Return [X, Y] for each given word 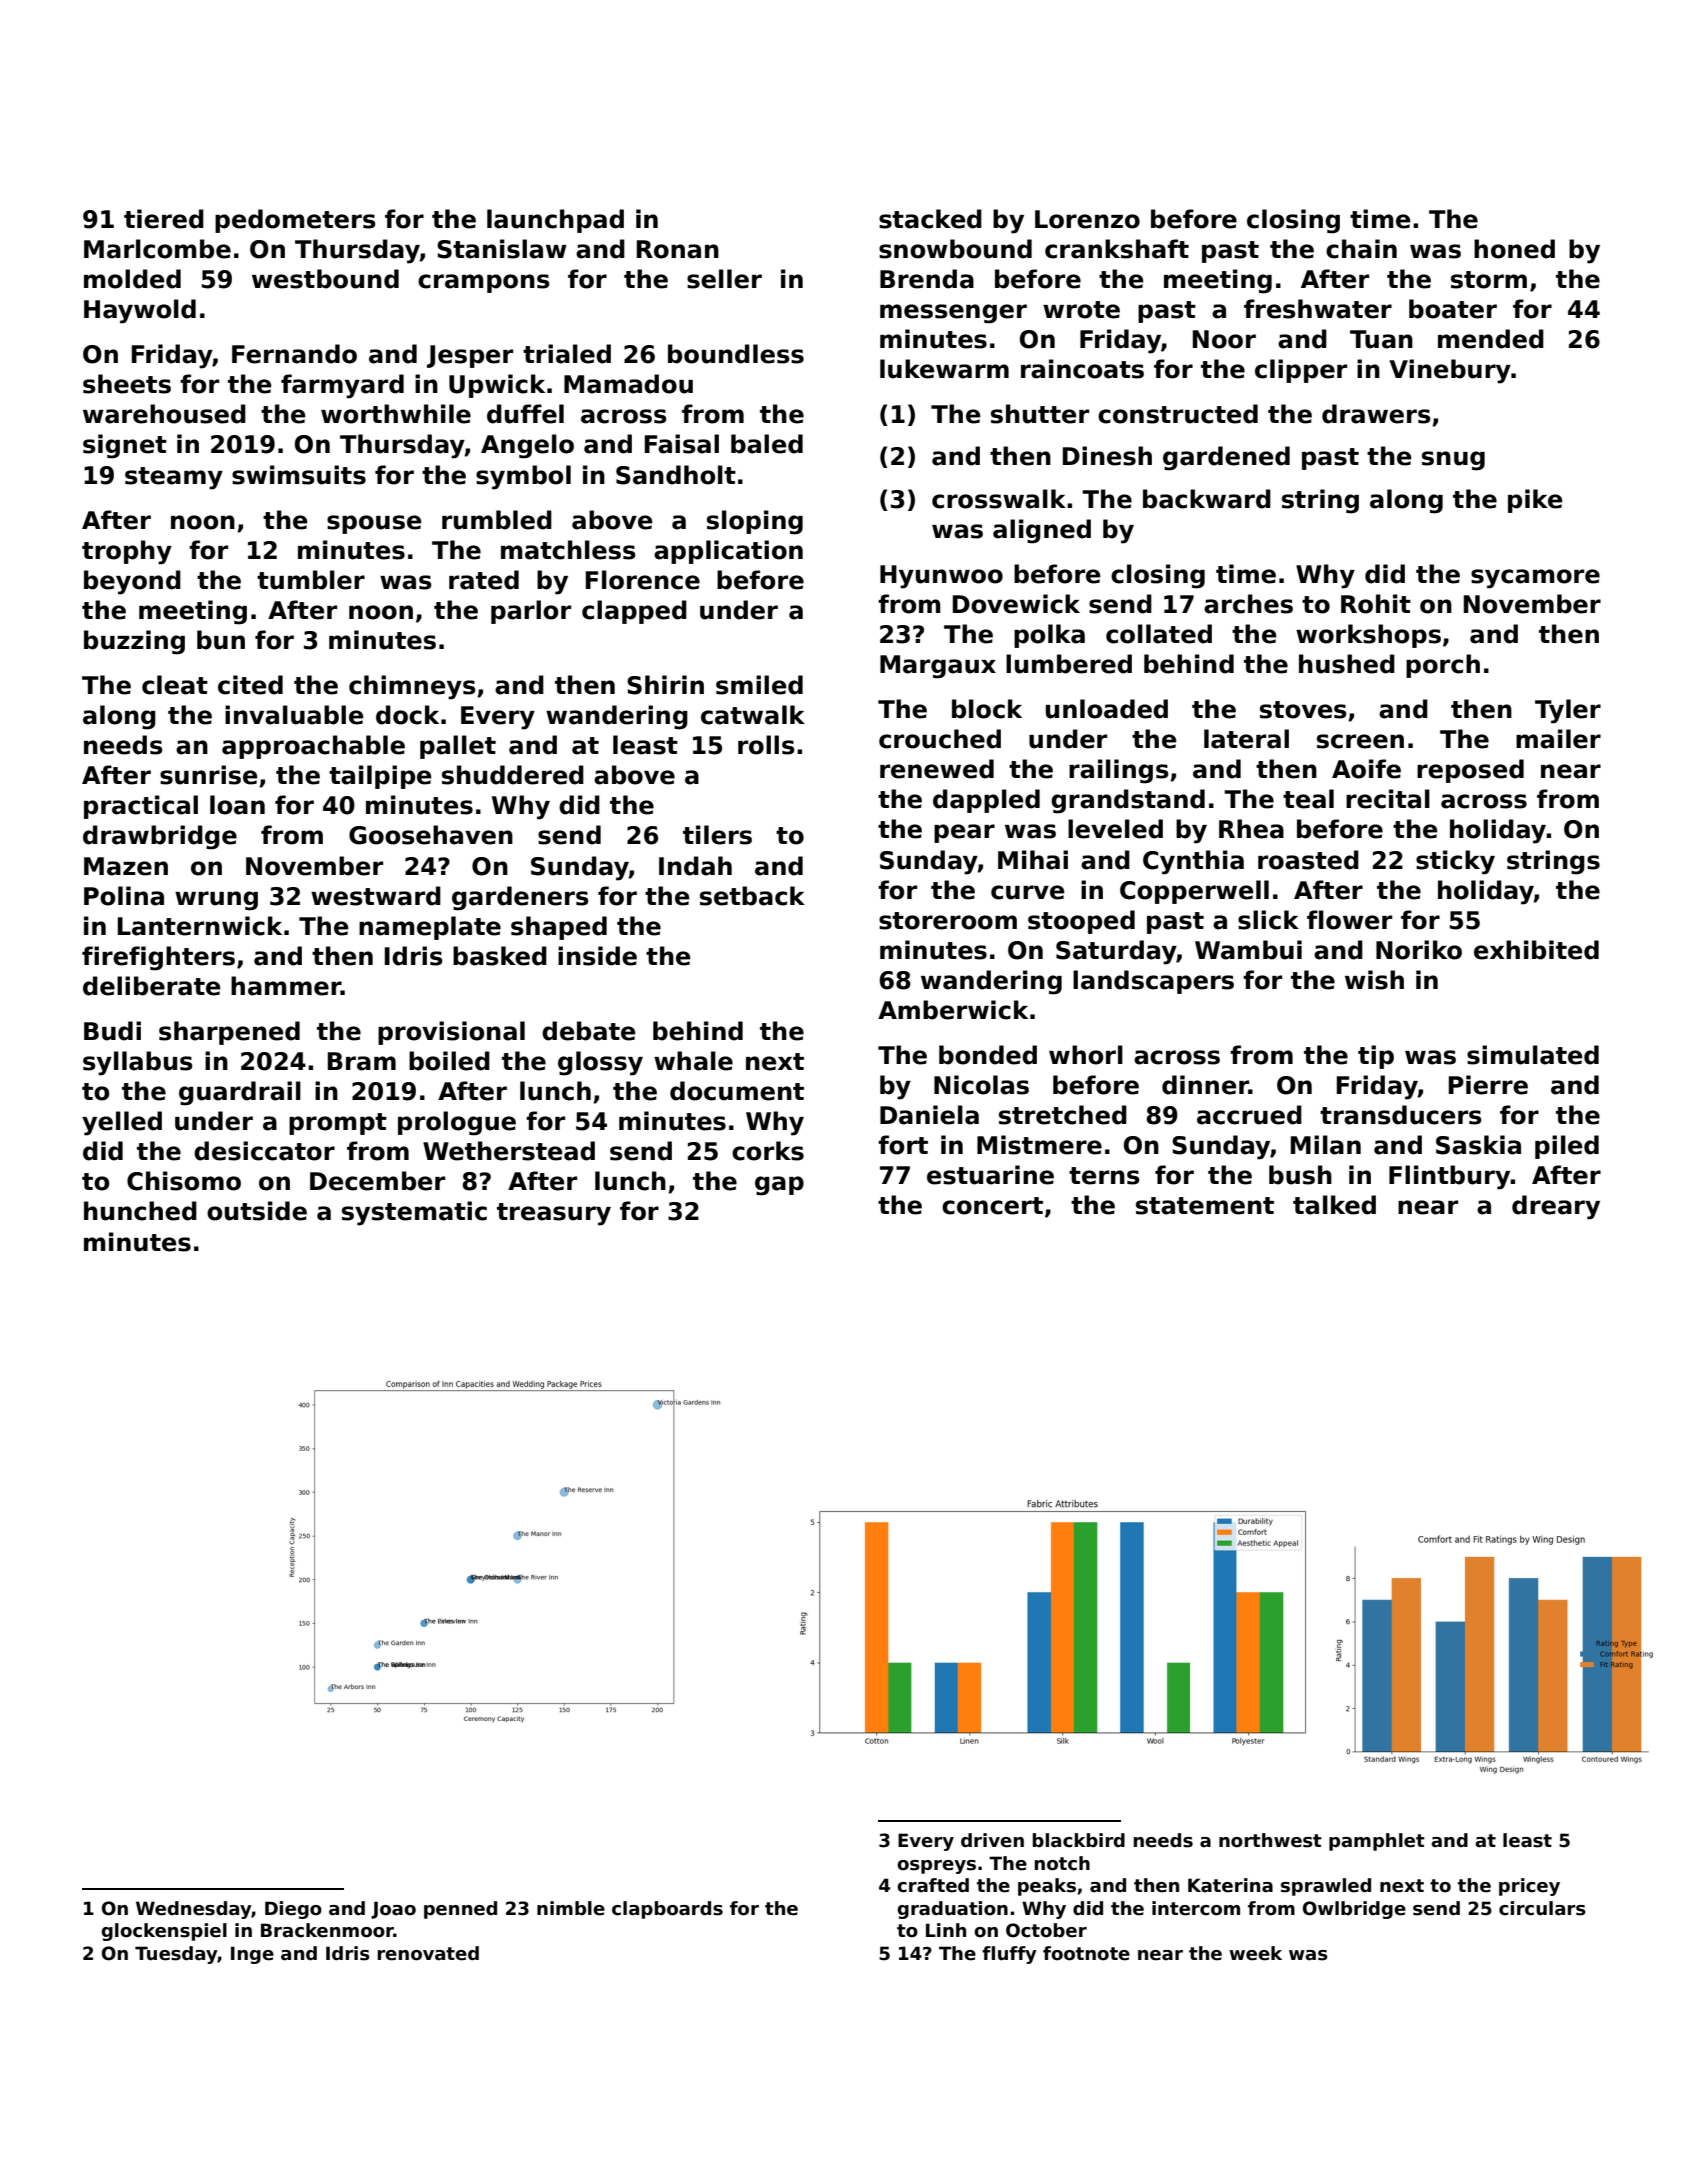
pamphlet [1377, 1842]
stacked [930, 219]
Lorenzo [1087, 219]
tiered [164, 219]
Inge [252, 1955]
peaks [1047, 1887]
